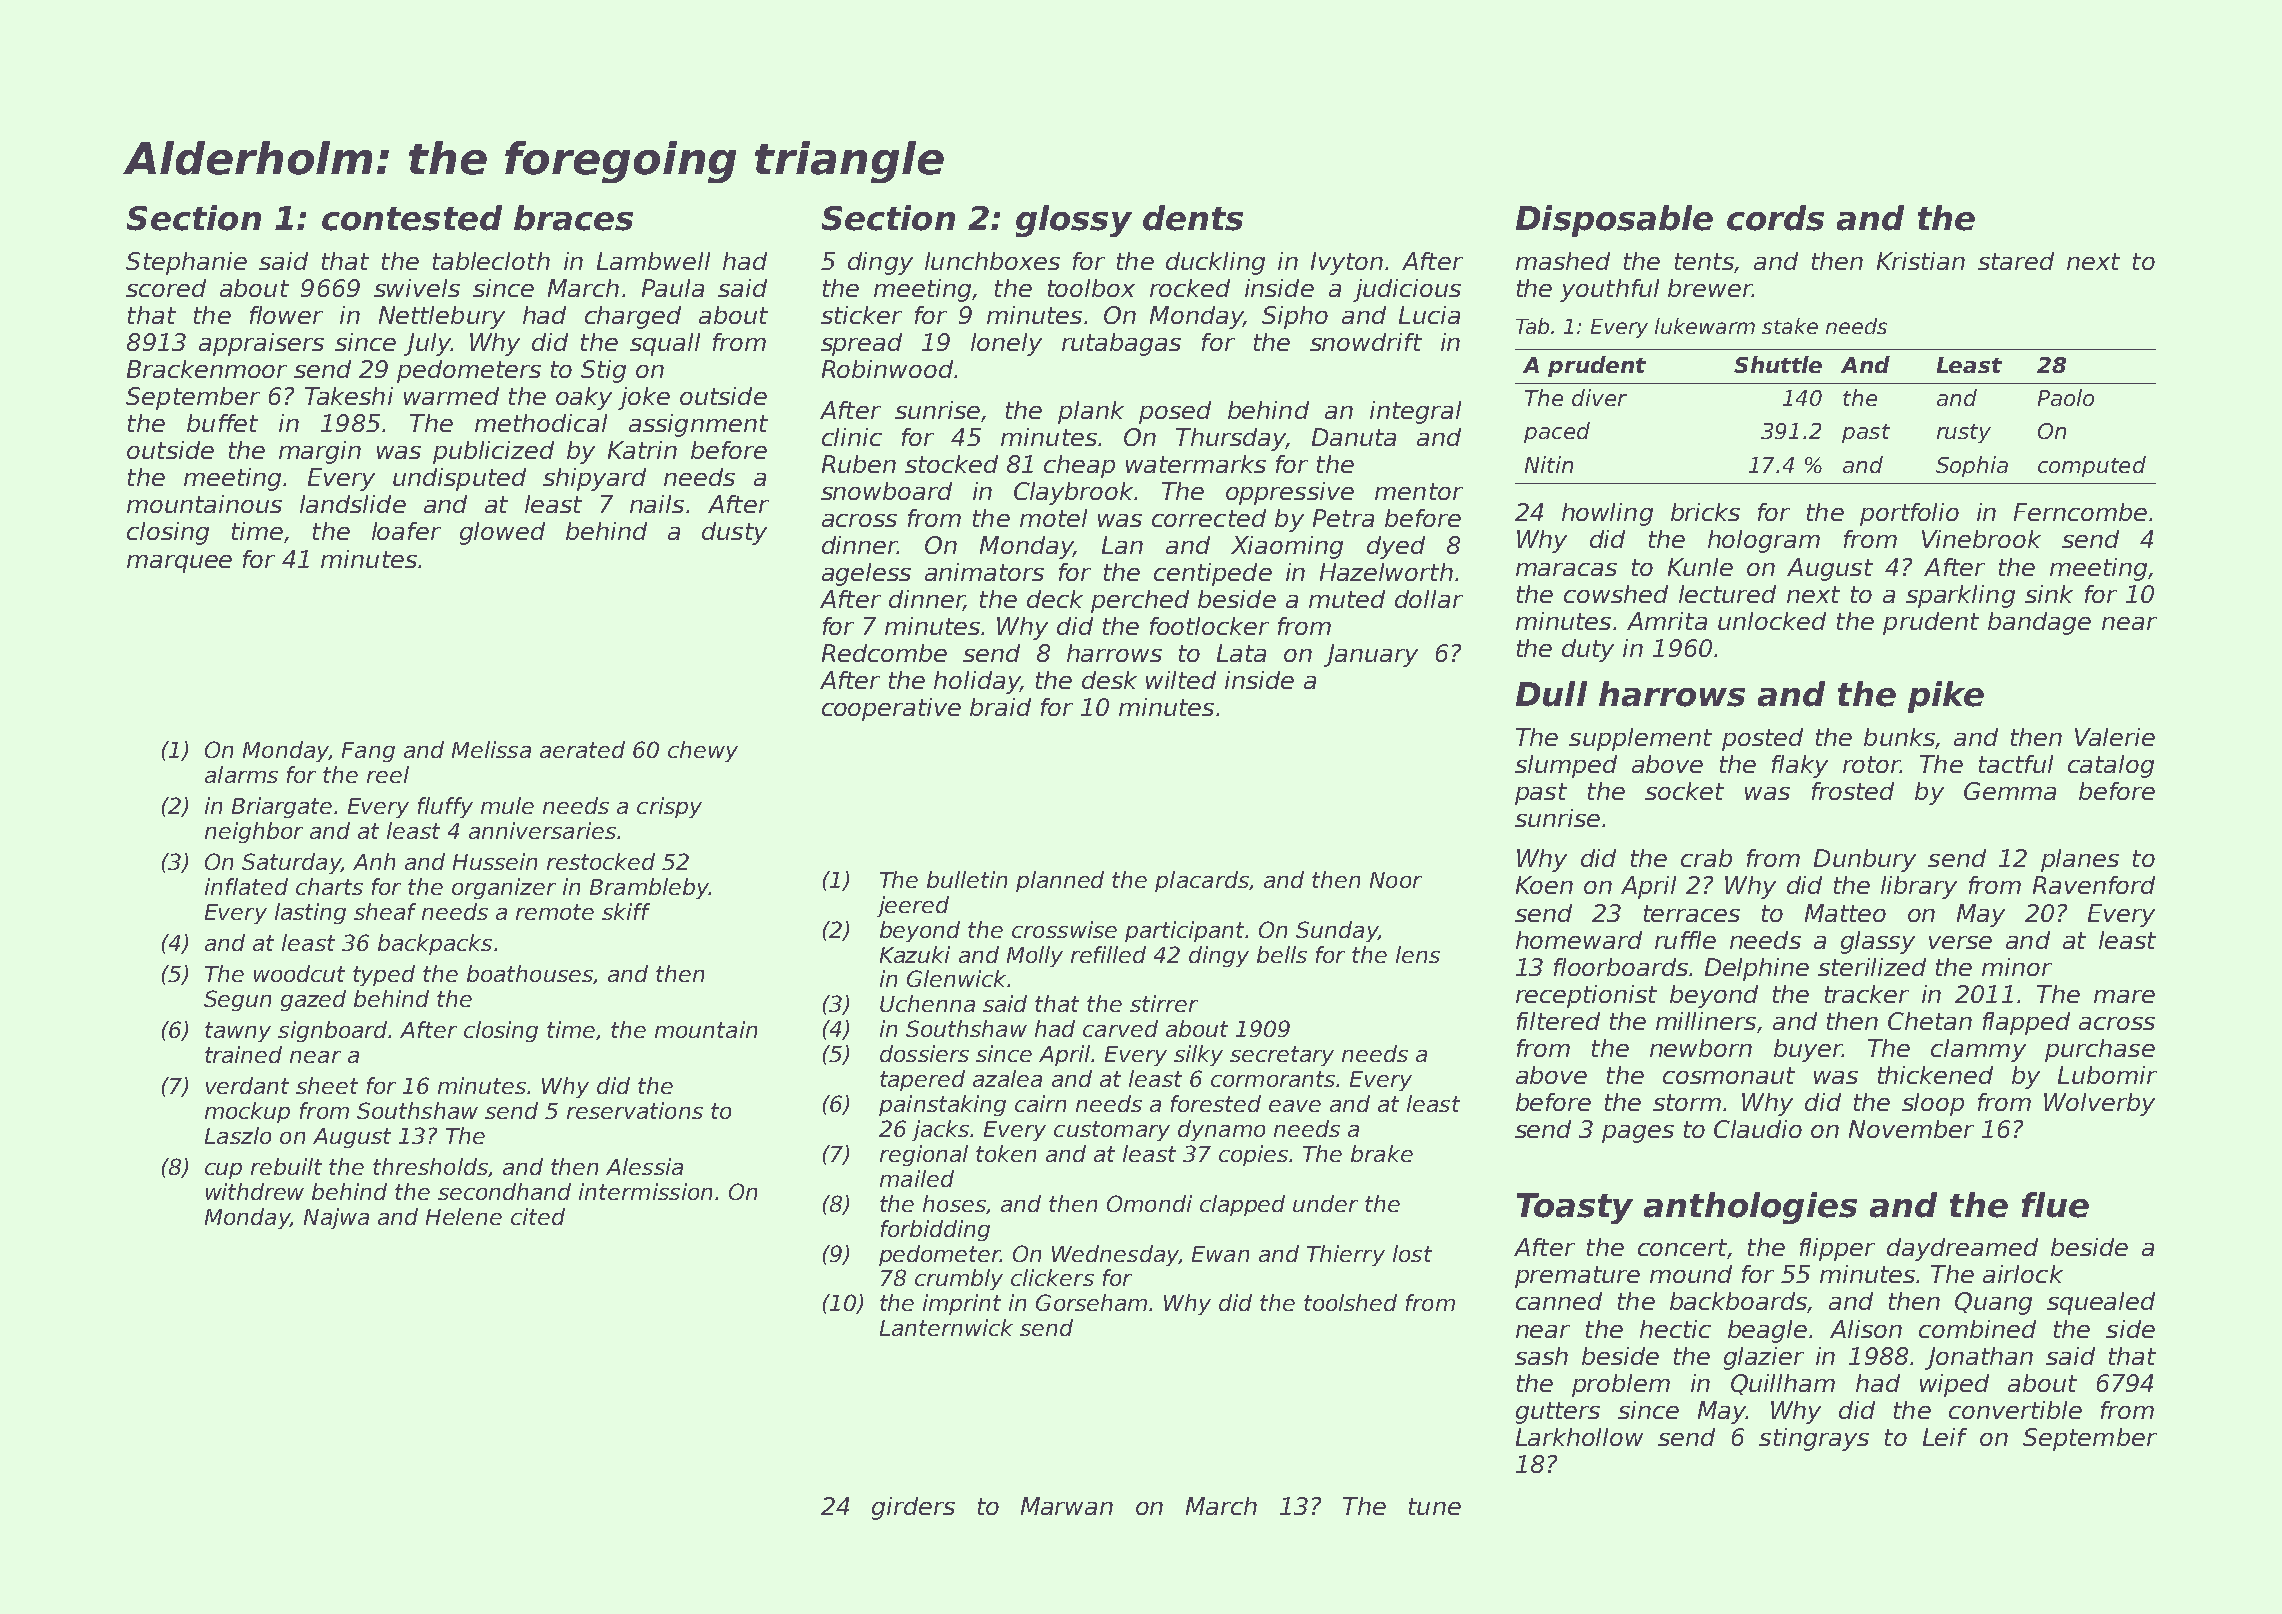 Image resolution: width=2282 pixels, height=1614 pixels. What do you see at coordinates (464, 1216) in the screenshot?
I see `Helene` at bounding box center [464, 1216].
